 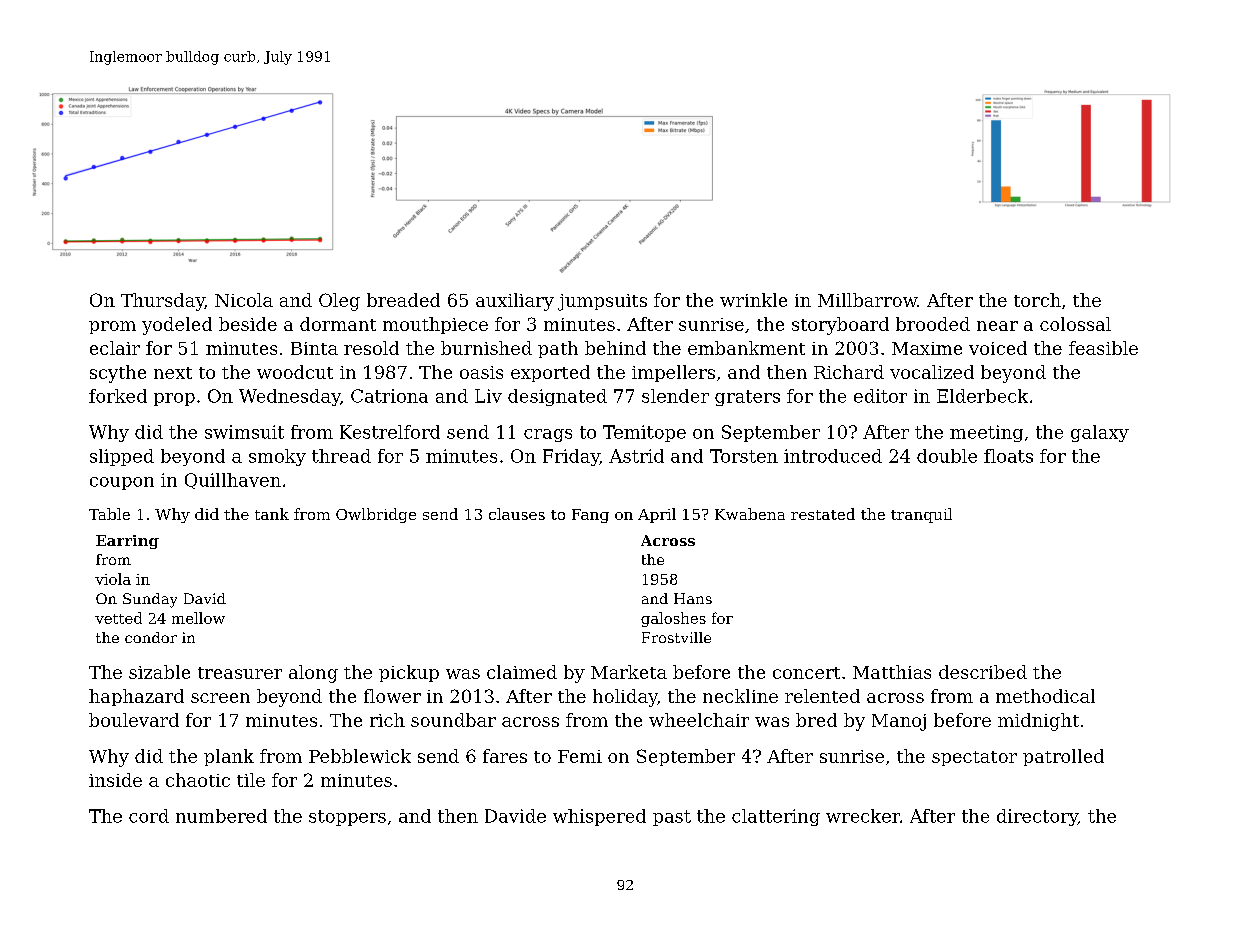 I want to click on path, so click(x=558, y=349).
